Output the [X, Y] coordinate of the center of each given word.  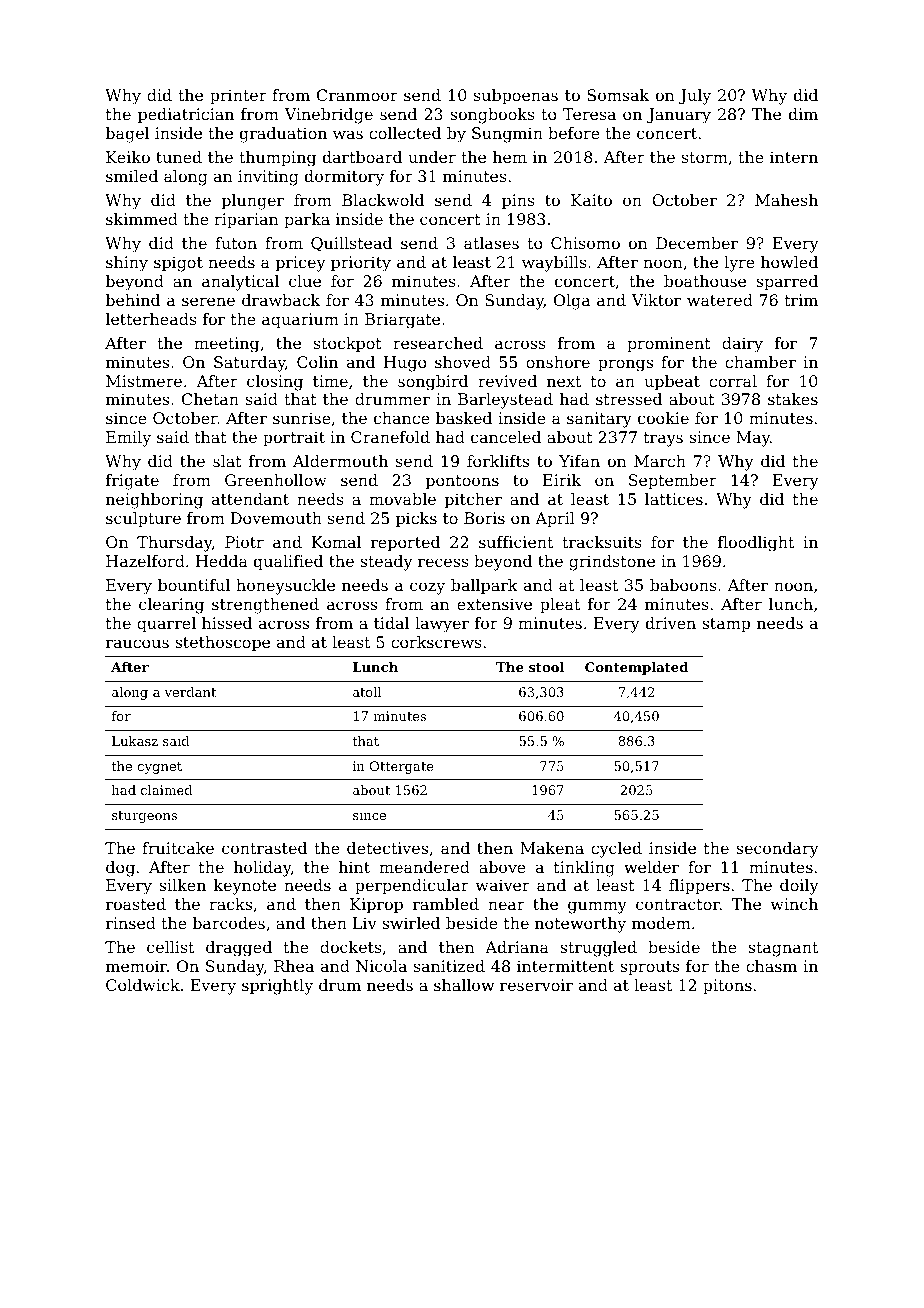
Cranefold [390, 437]
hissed [227, 623]
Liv [365, 923]
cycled [616, 850]
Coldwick [143, 985]
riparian [246, 221]
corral [733, 381]
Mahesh [786, 200]
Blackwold [383, 200]
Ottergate [401, 767]
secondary [777, 850]
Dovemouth [276, 518]
